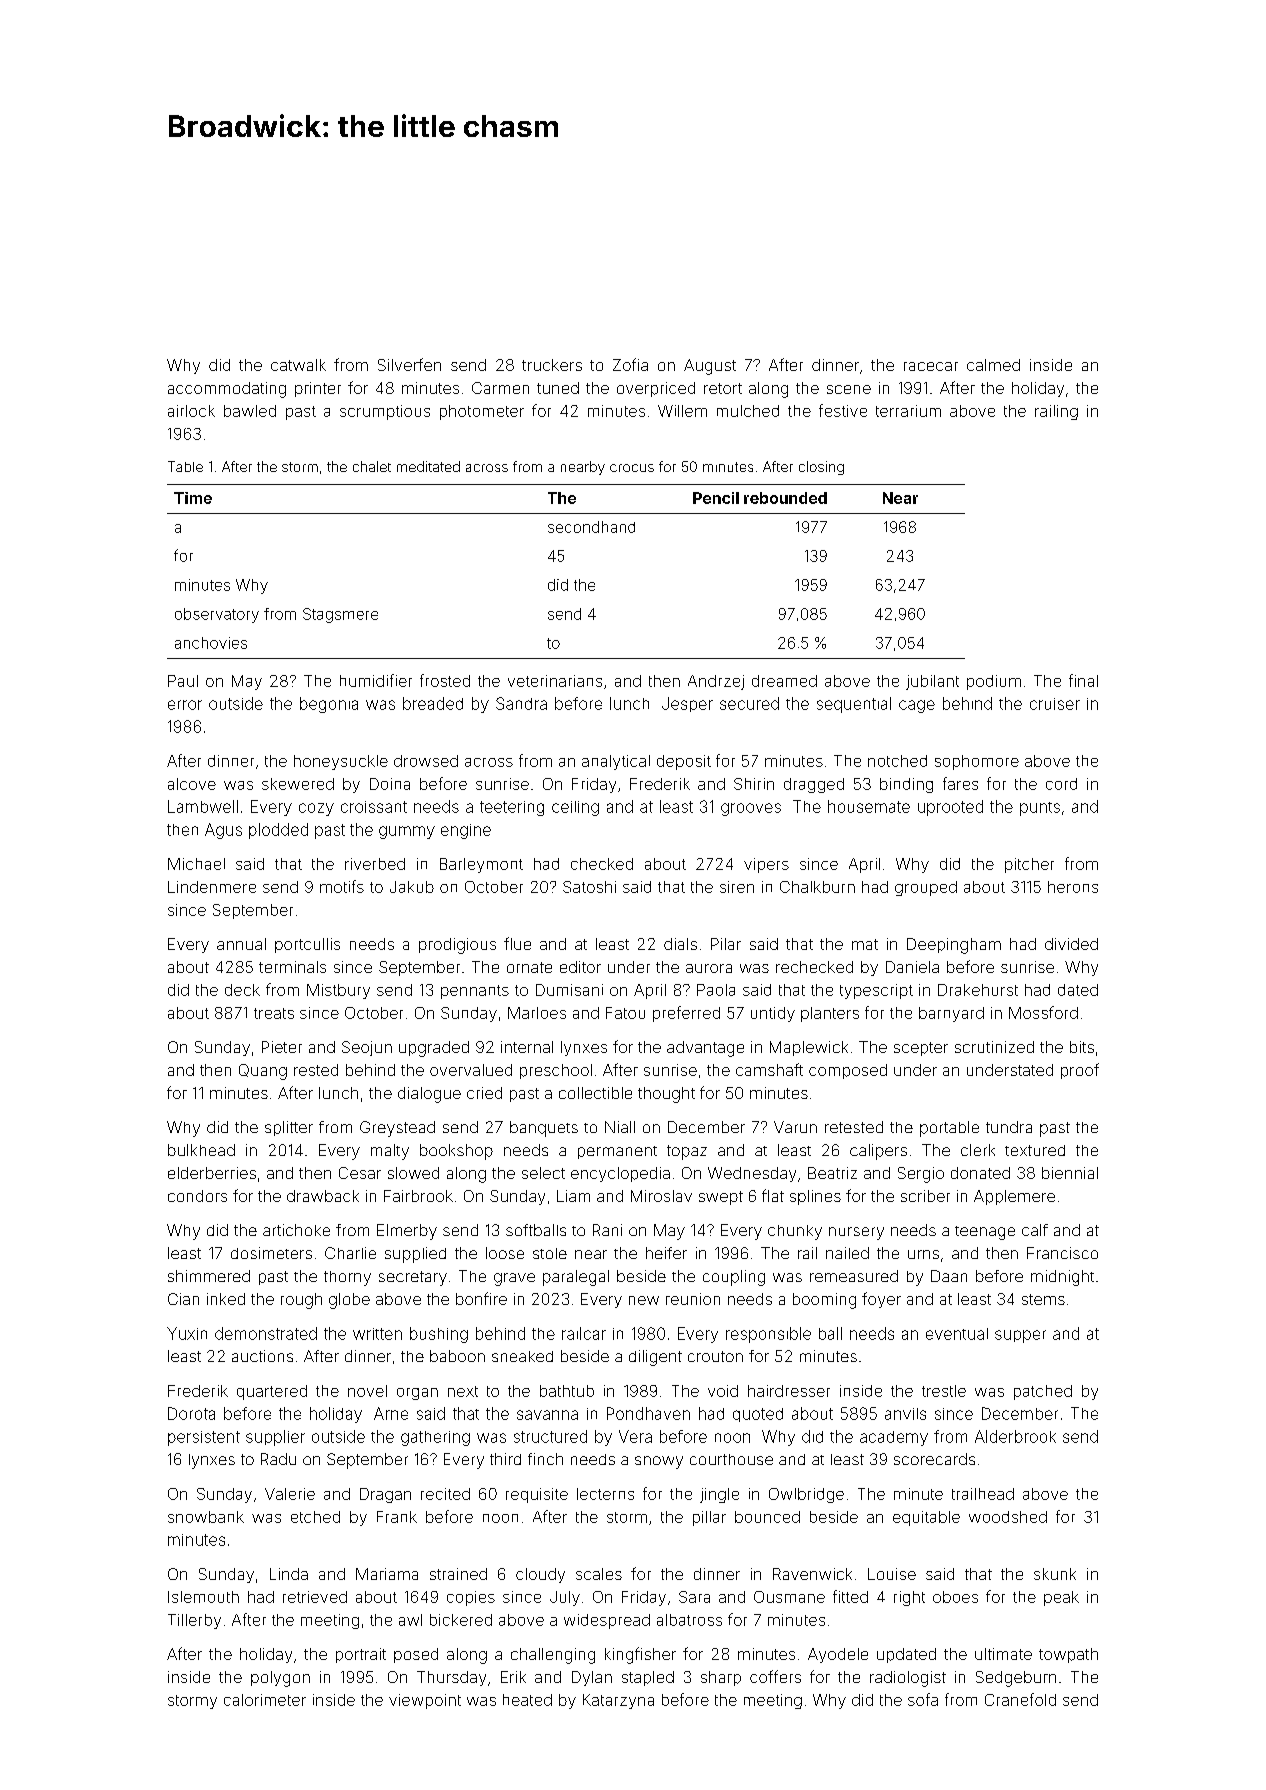  What do you see at coordinates (552, 365) in the screenshot?
I see `truckers` at bounding box center [552, 365].
